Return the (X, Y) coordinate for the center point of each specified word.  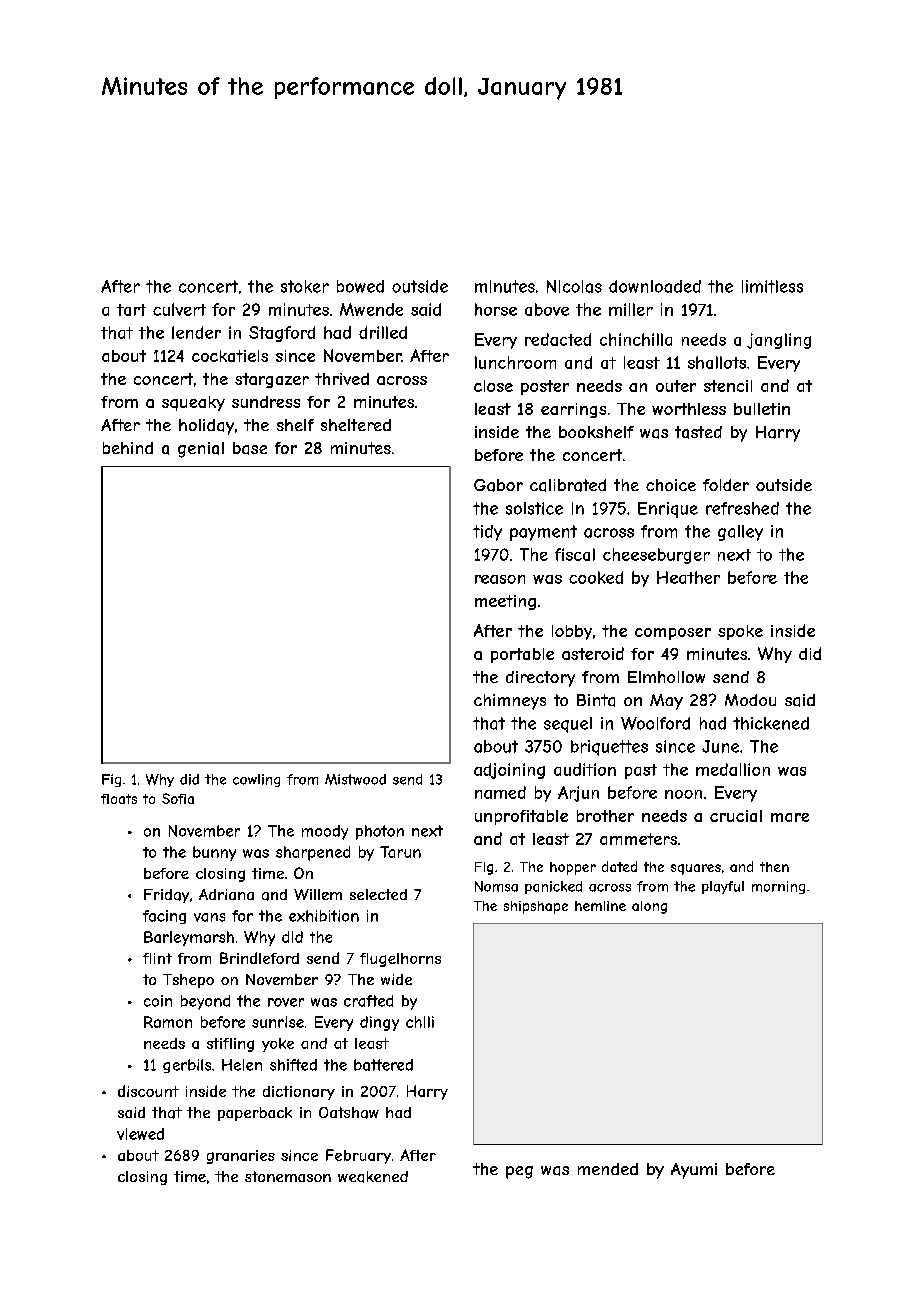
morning (778, 887)
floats (119, 799)
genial (201, 450)
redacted (558, 339)
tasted (698, 432)
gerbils (187, 1066)
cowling (256, 780)
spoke (740, 632)
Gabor (498, 485)
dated (619, 866)
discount (148, 1091)
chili (420, 1022)
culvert (179, 309)
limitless (772, 286)
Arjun (578, 794)
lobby (572, 632)
